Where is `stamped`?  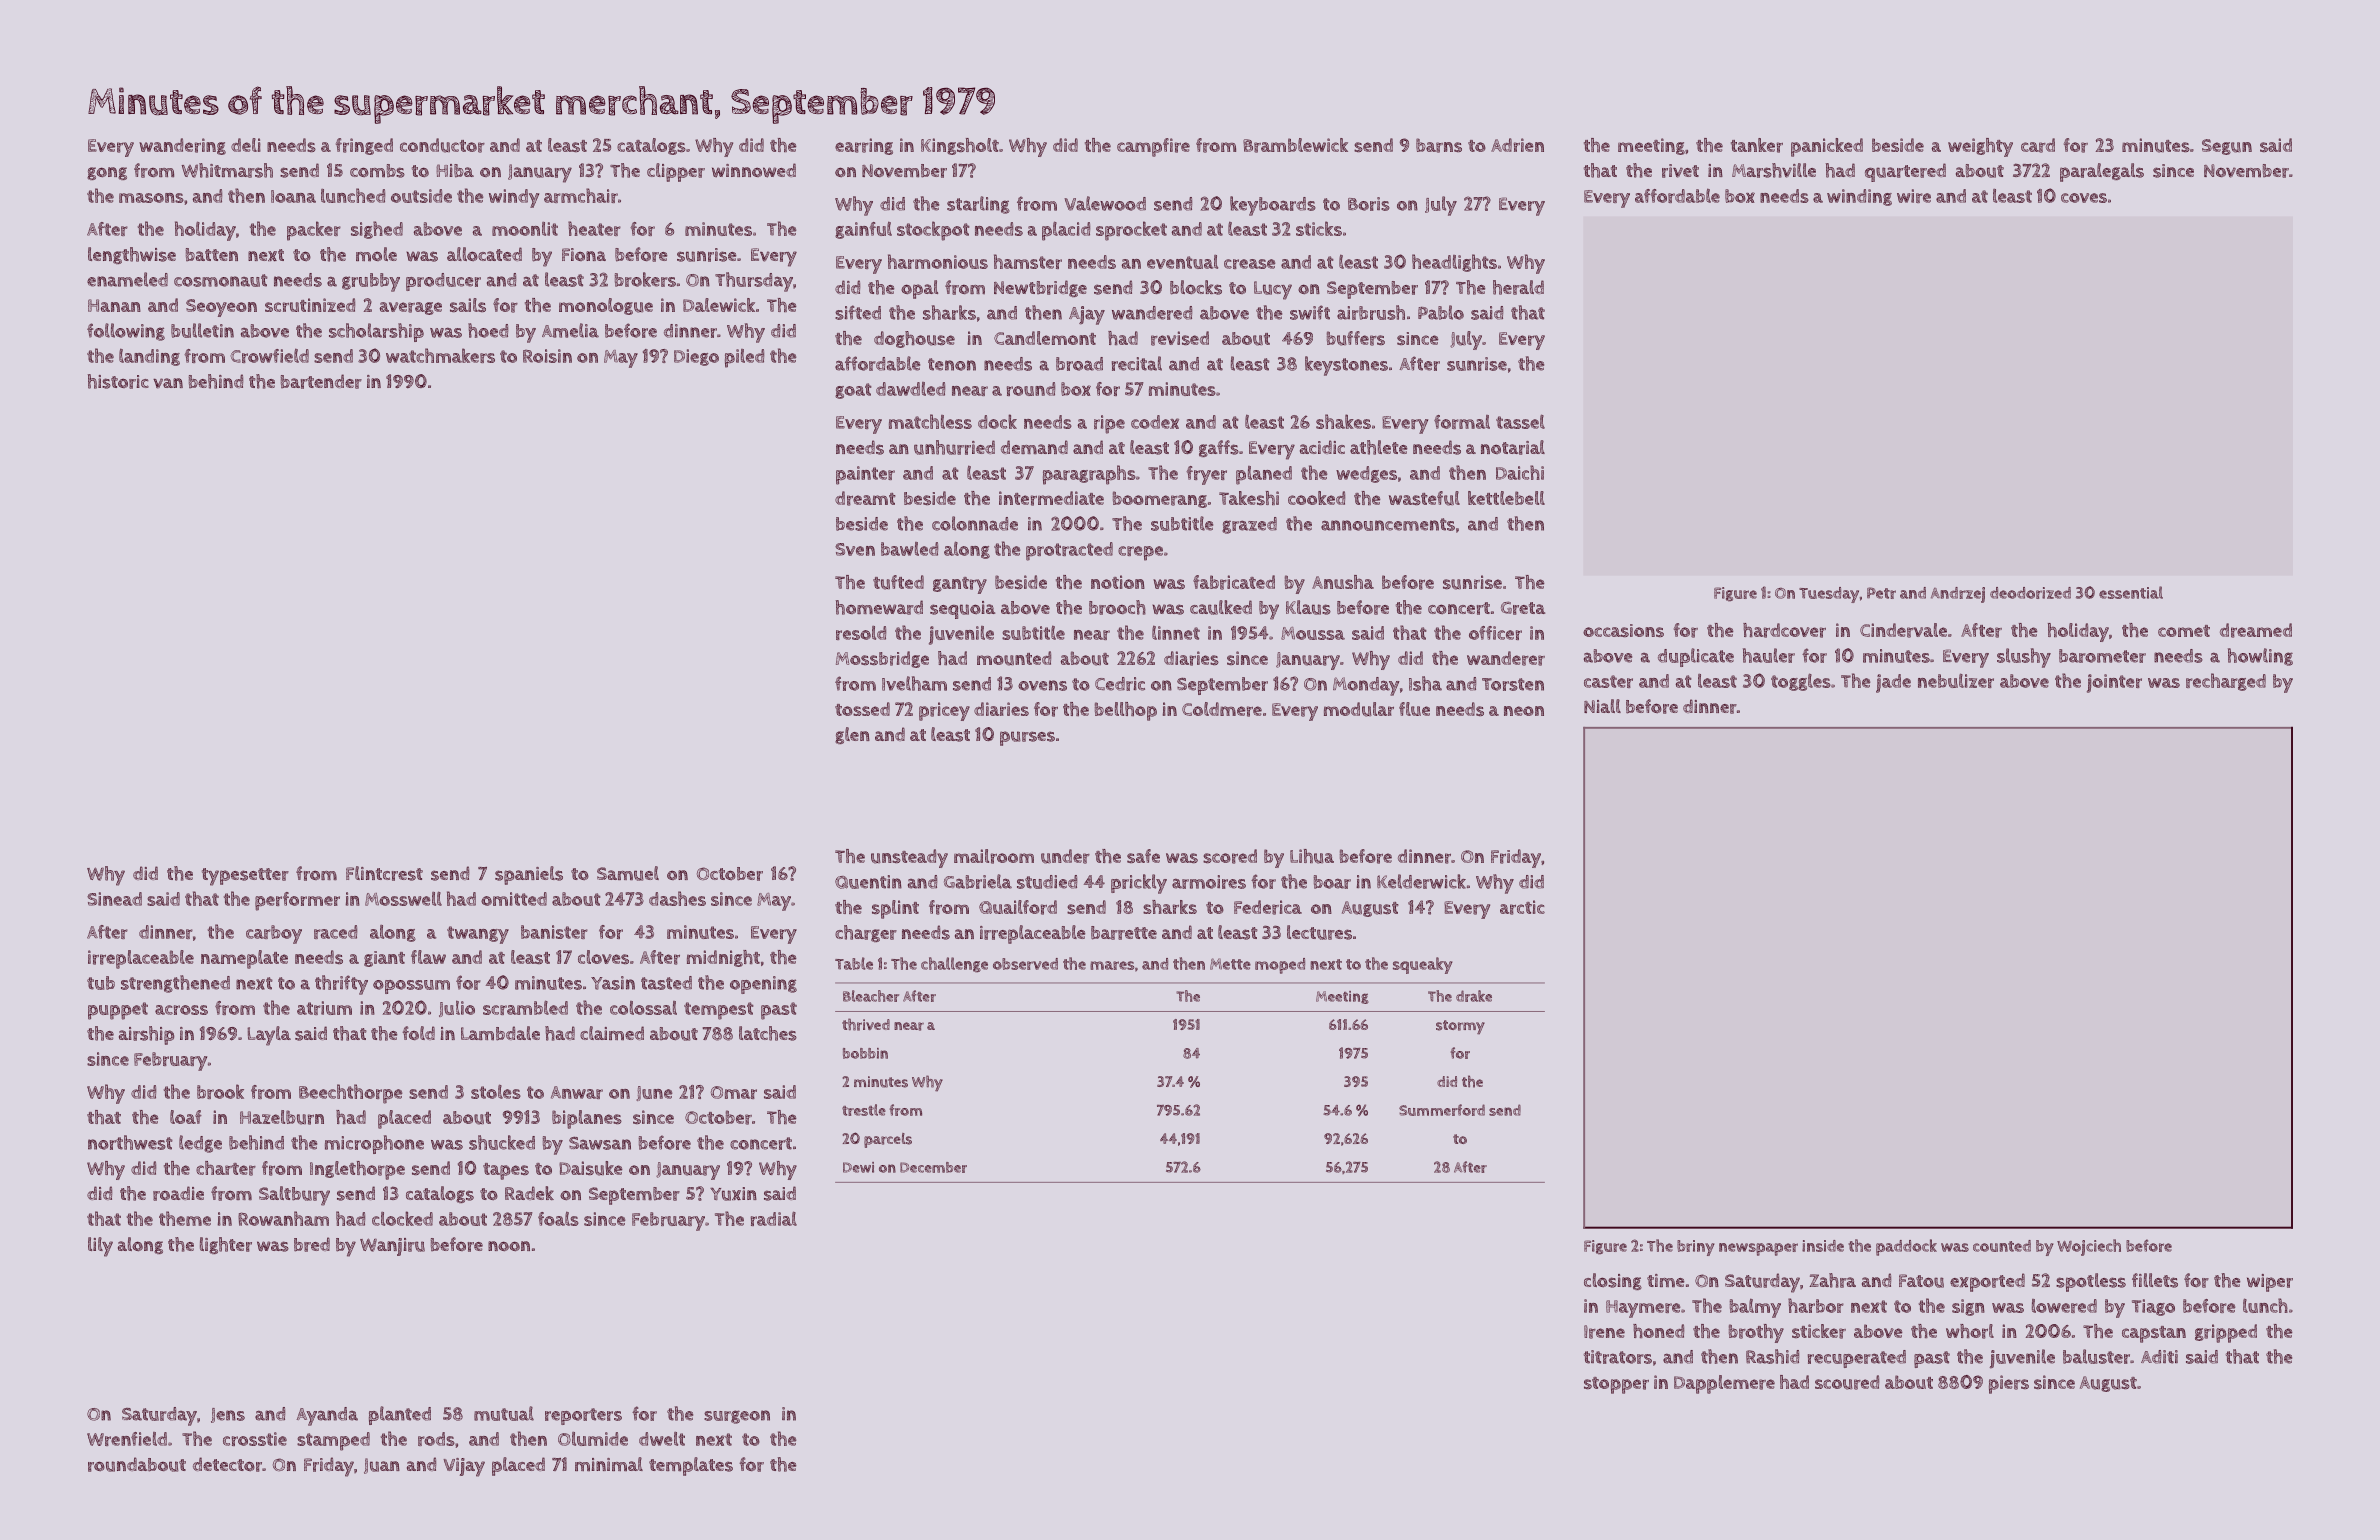
stamped is located at coordinates (333, 1441).
